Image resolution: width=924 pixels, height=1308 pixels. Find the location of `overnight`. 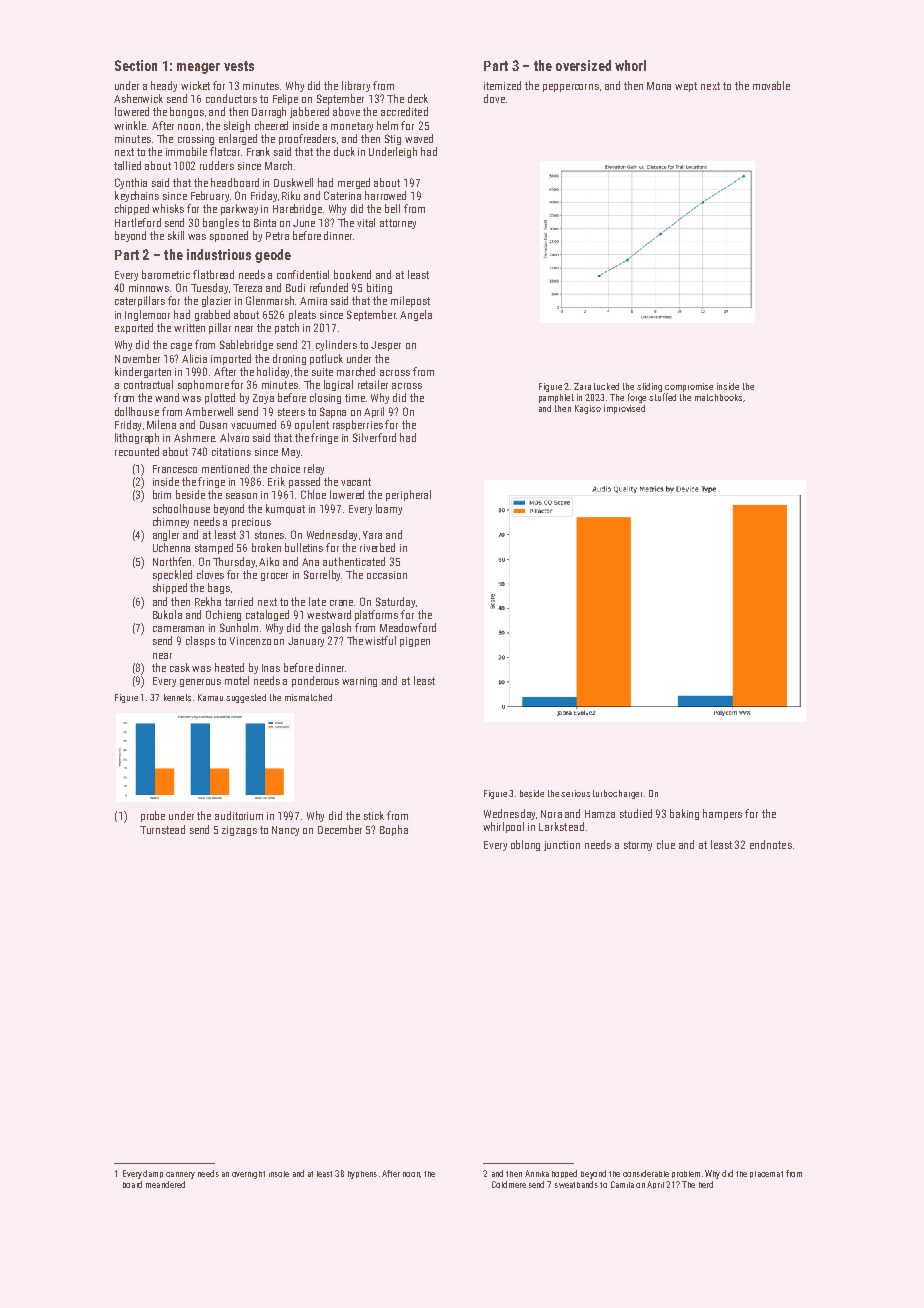

overnight is located at coordinates (248, 1175).
